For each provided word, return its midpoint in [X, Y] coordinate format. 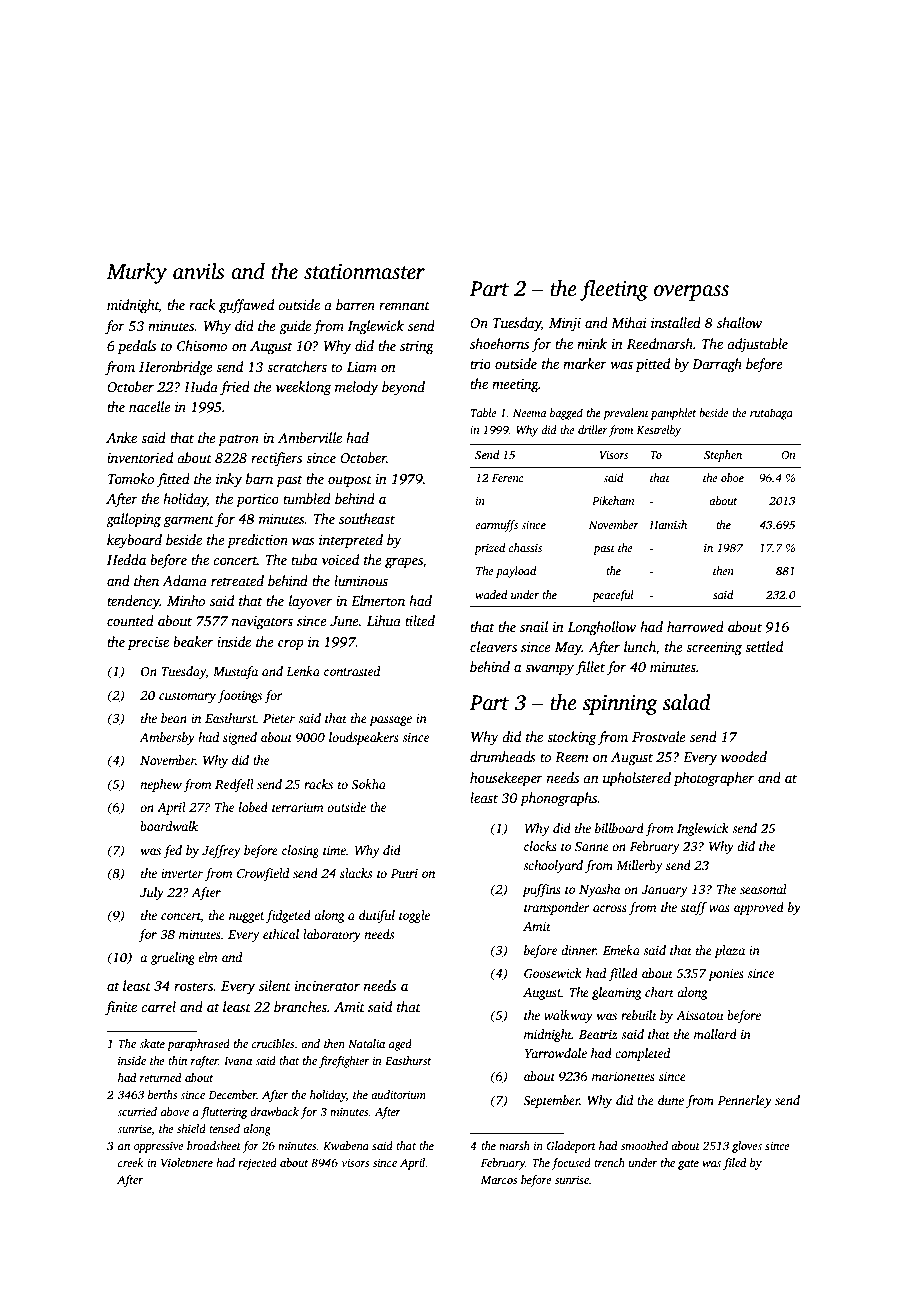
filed [735, 1164]
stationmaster [364, 272]
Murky [136, 273]
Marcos [499, 1180]
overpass [691, 293]
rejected [257, 1164]
